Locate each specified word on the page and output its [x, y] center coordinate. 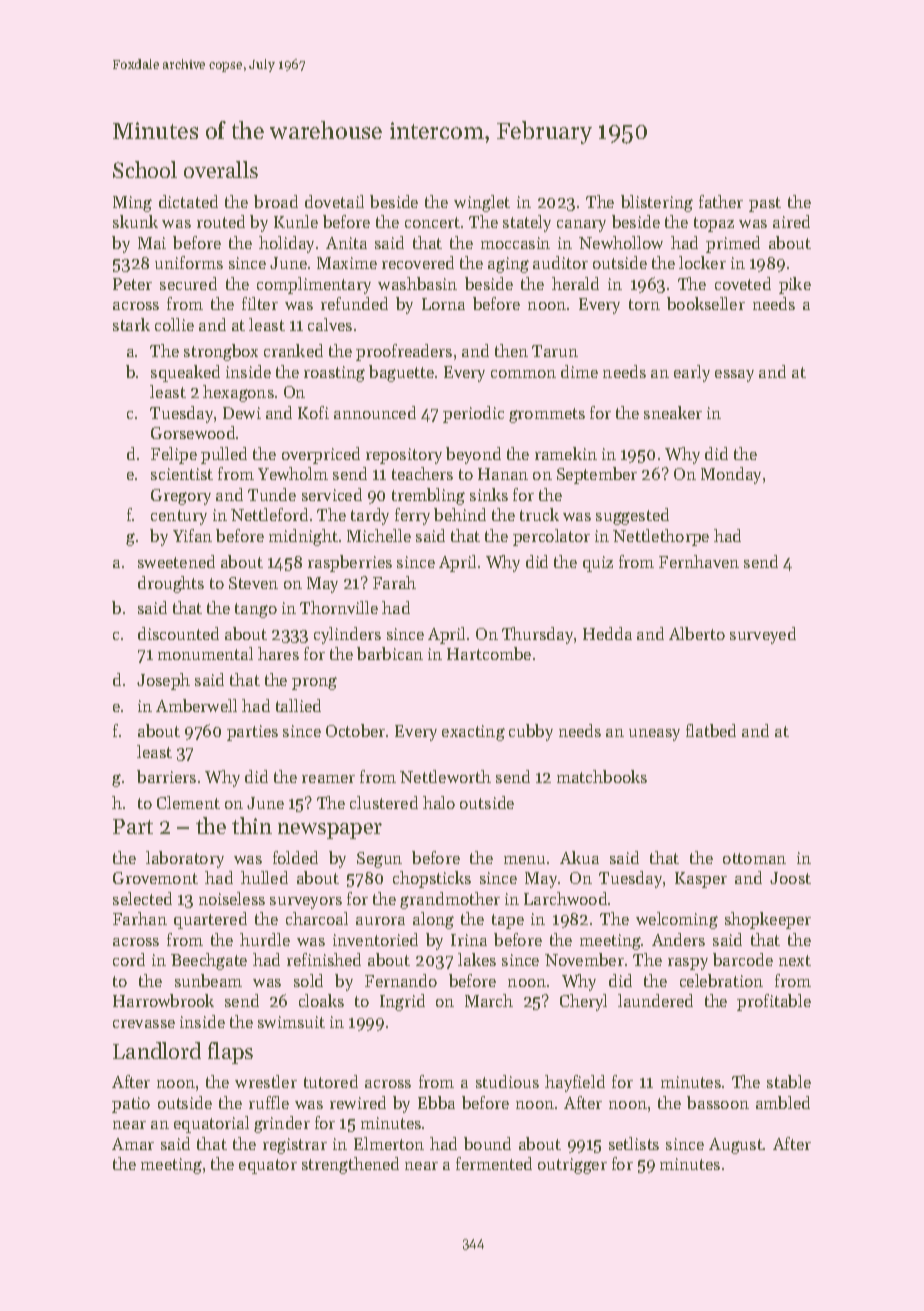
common [523, 374]
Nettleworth [445, 776]
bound [487, 1143]
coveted [743, 283]
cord [129, 959]
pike [795, 285]
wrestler [266, 1081]
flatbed [711, 730]
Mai [152, 243]
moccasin [515, 243]
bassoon [718, 1102]
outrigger [572, 1166]
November [584, 959]
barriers [166, 776]
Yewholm [293, 473]
